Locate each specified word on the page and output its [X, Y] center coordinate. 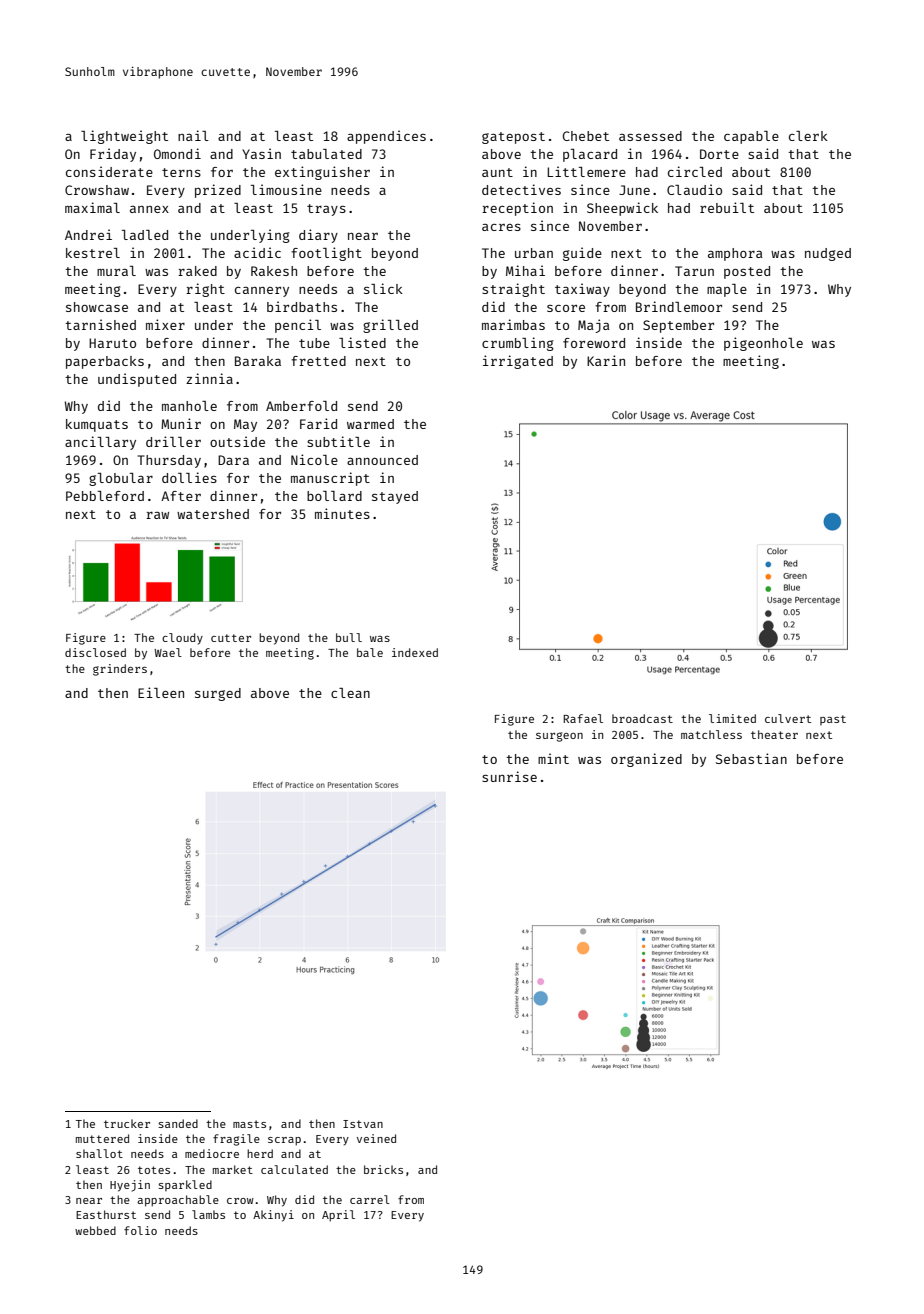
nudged [828, 254]
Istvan [363, 1124]
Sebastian [751, 758]
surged [218, 694]
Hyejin [130, 1186]
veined [376, 1138]
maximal [92, 207]
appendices [386, 137]
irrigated [518, 362]
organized [646, 760]
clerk [808, 136]
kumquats [97, 425]
